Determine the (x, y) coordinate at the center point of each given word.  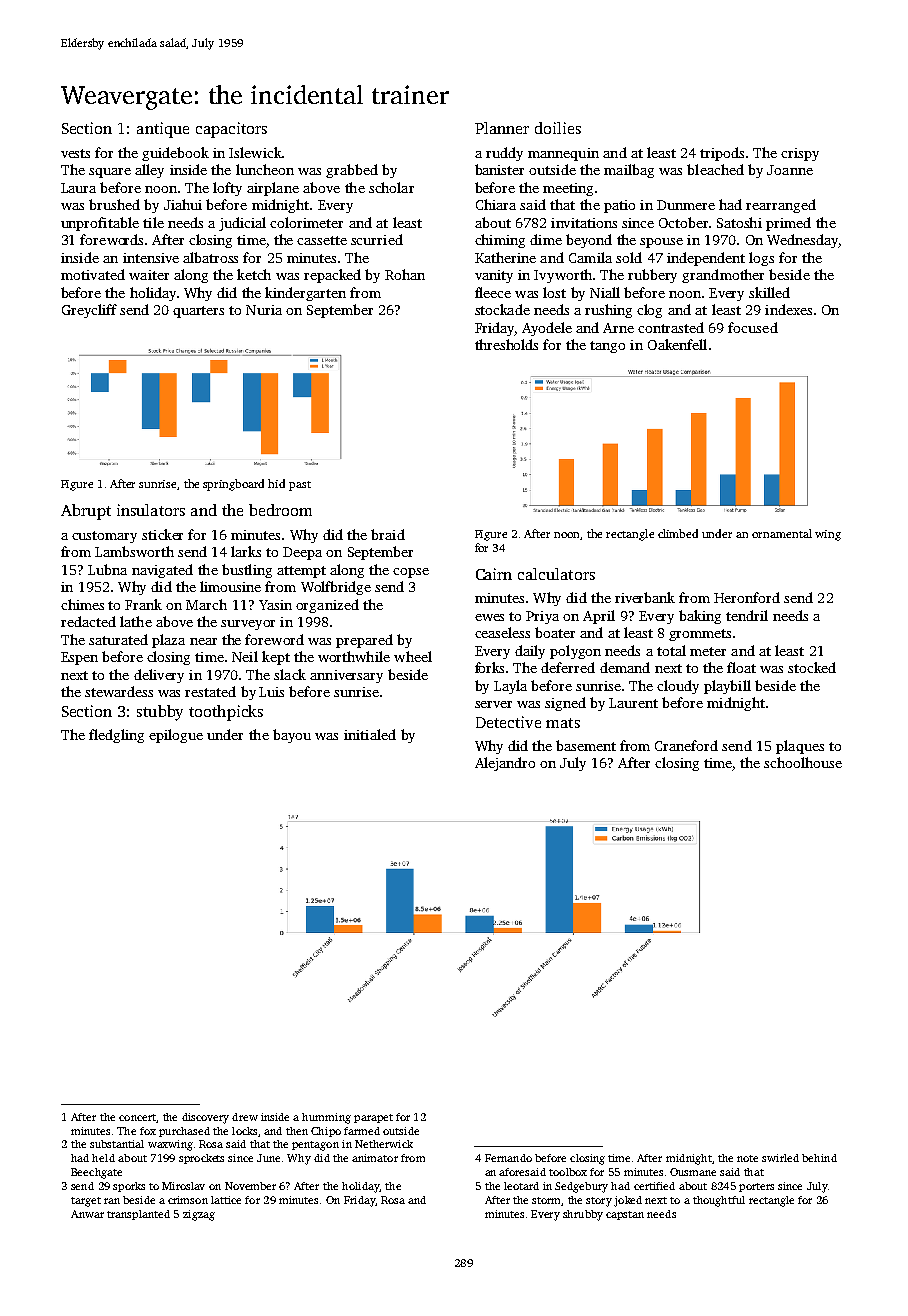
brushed (114, 204)
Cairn (494, 574)
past (300, 486)
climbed (678, 533)
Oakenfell (677, 344)
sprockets (201, 1159)
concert (137, 1117)
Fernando (508, 1158)
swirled (780, 1158)
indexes (788, 309)
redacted (88, 621)
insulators (151, 510)
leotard (521, 1186)
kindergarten (305, 294)
